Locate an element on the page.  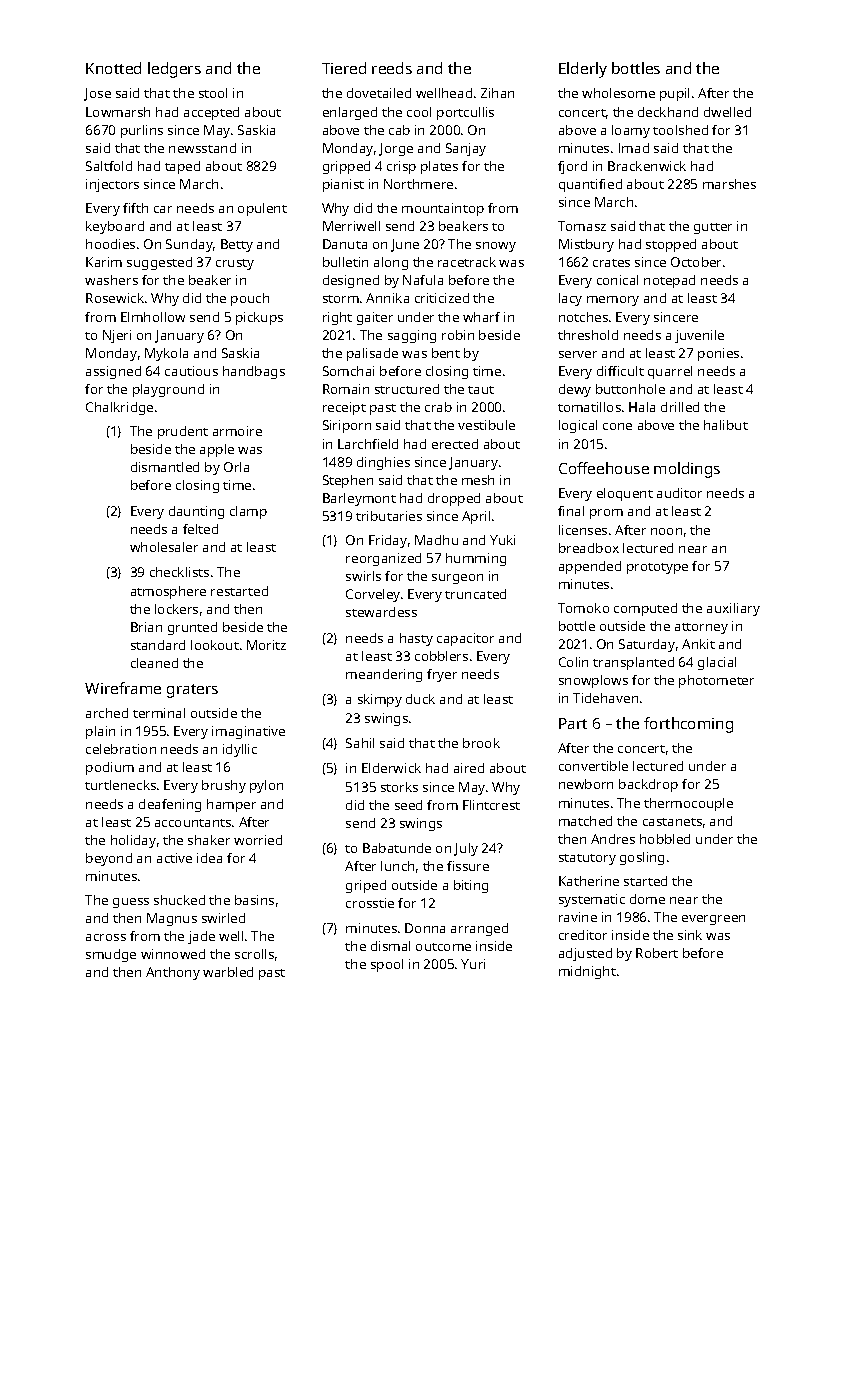
juvenile is located at coordinates (699, 336).
